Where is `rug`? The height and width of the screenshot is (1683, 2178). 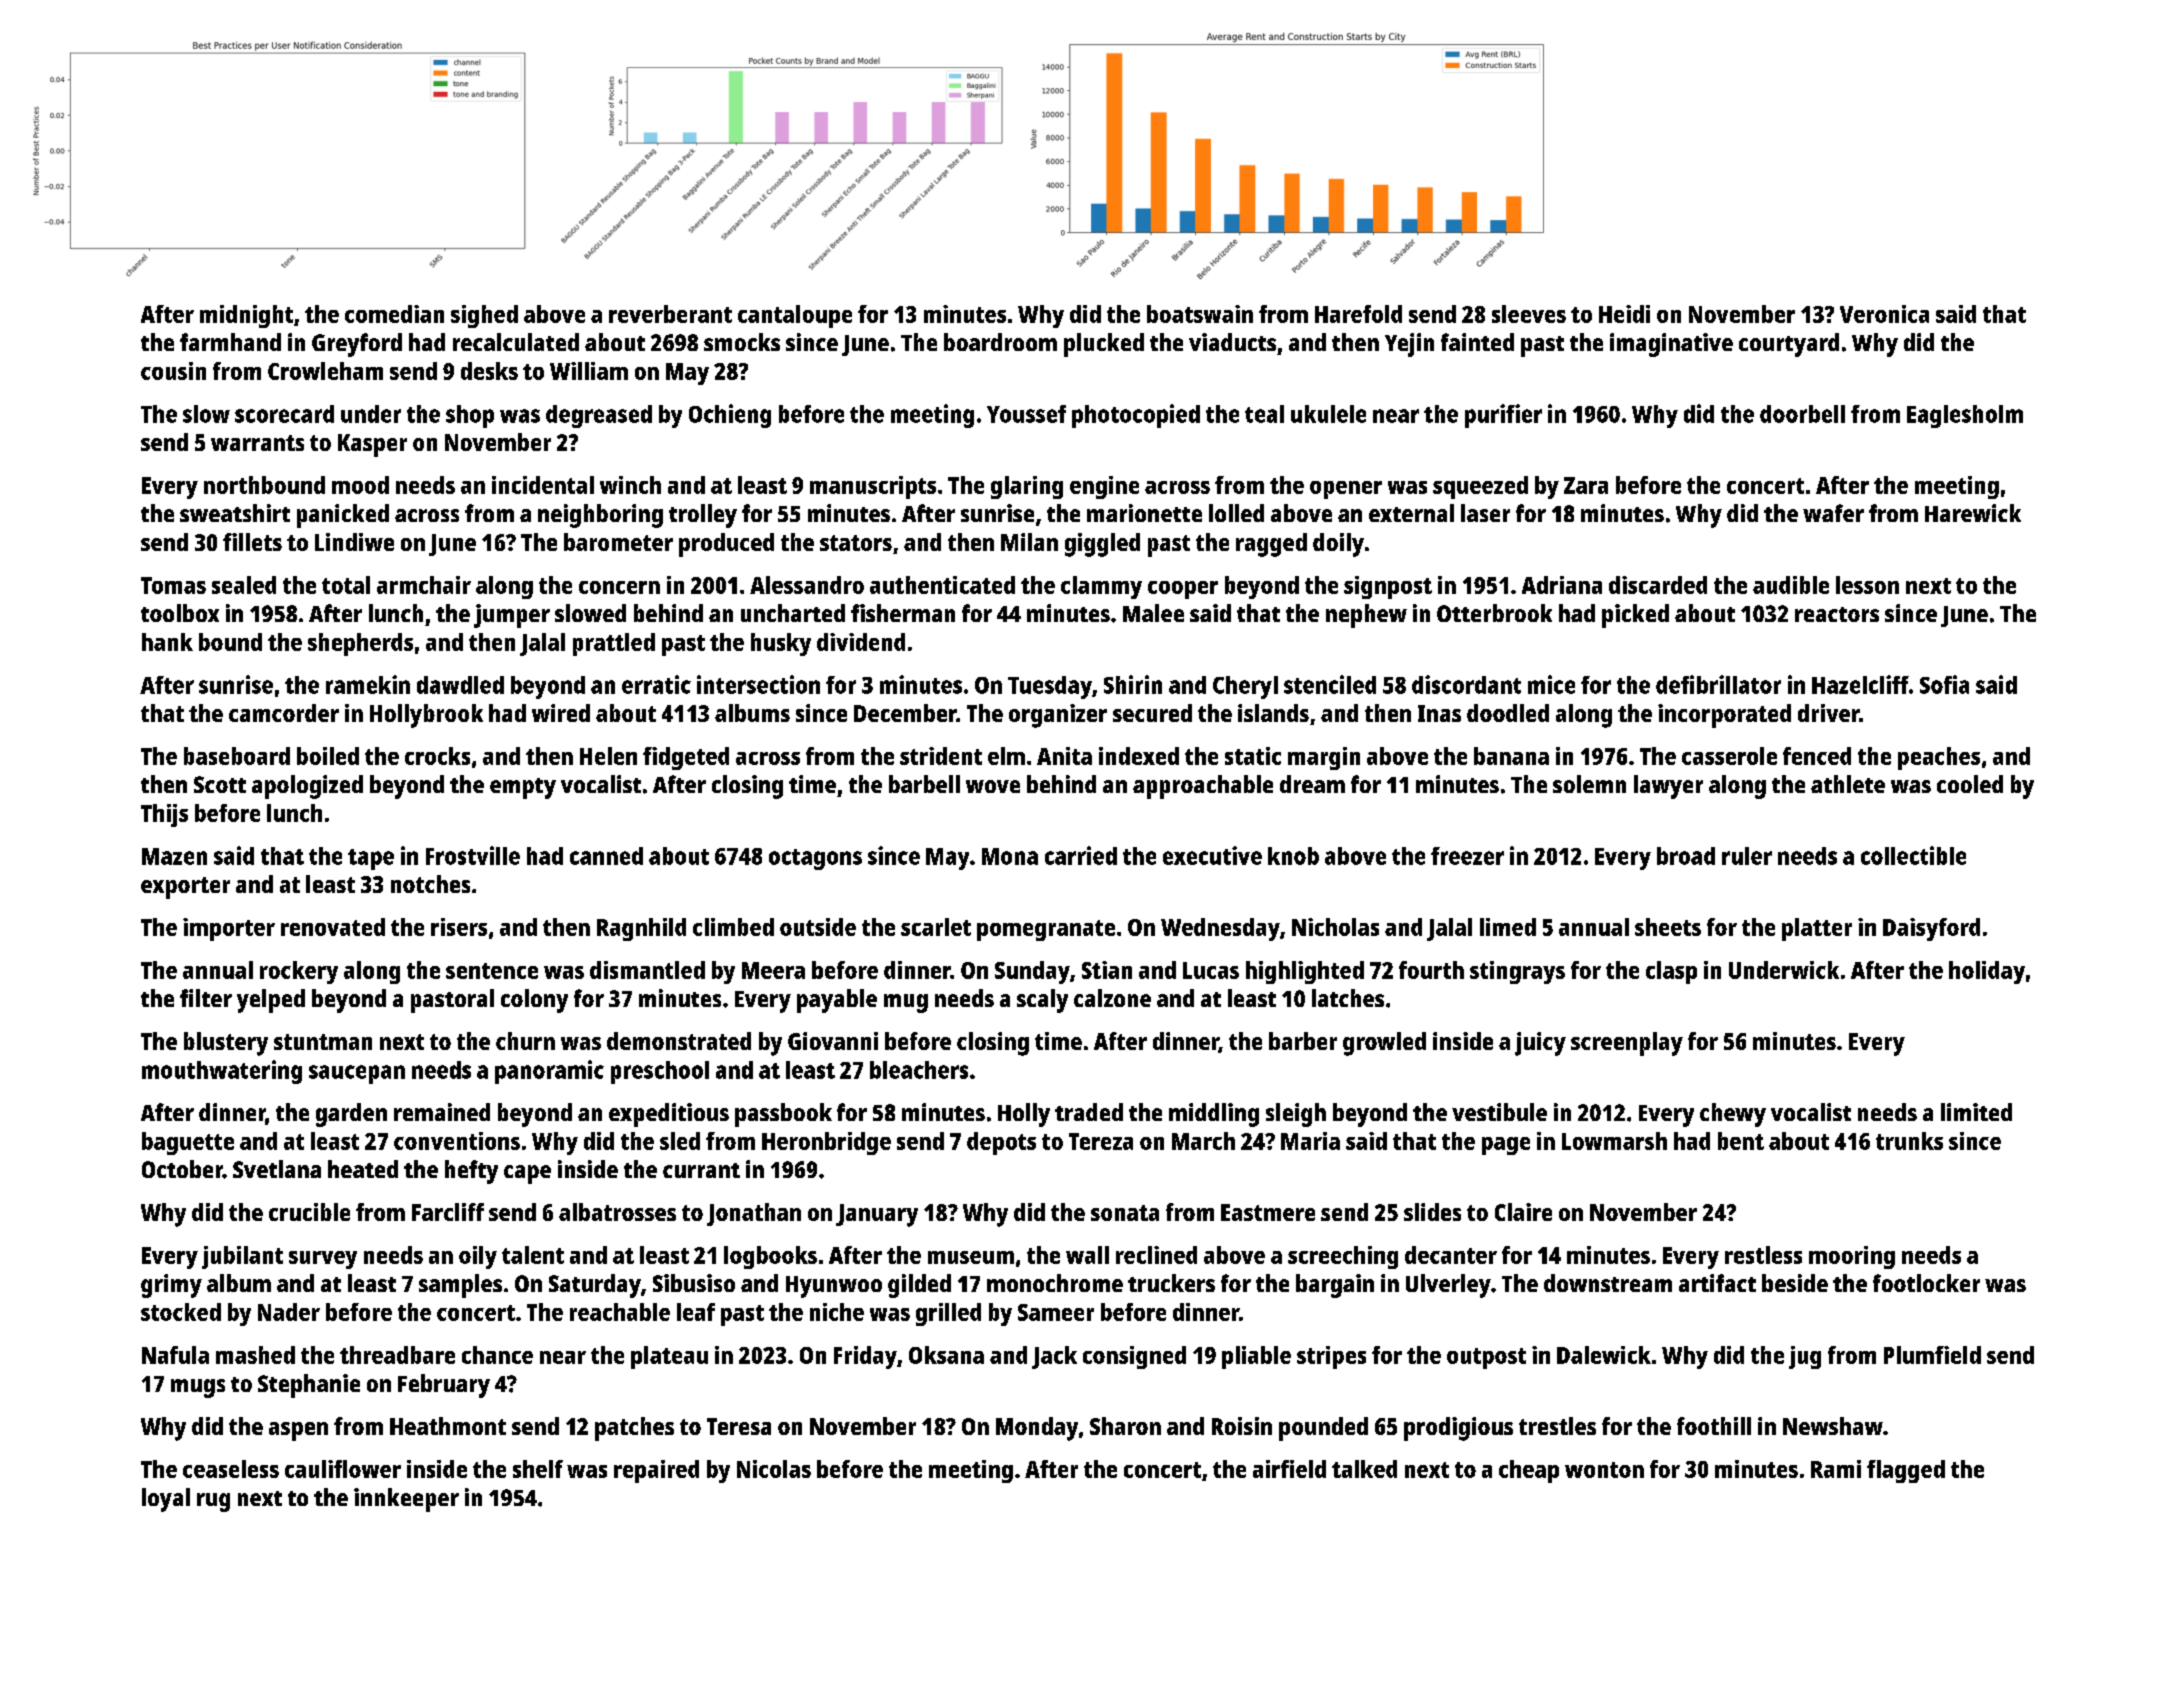
rug is located at coordinates (213, 1502).
